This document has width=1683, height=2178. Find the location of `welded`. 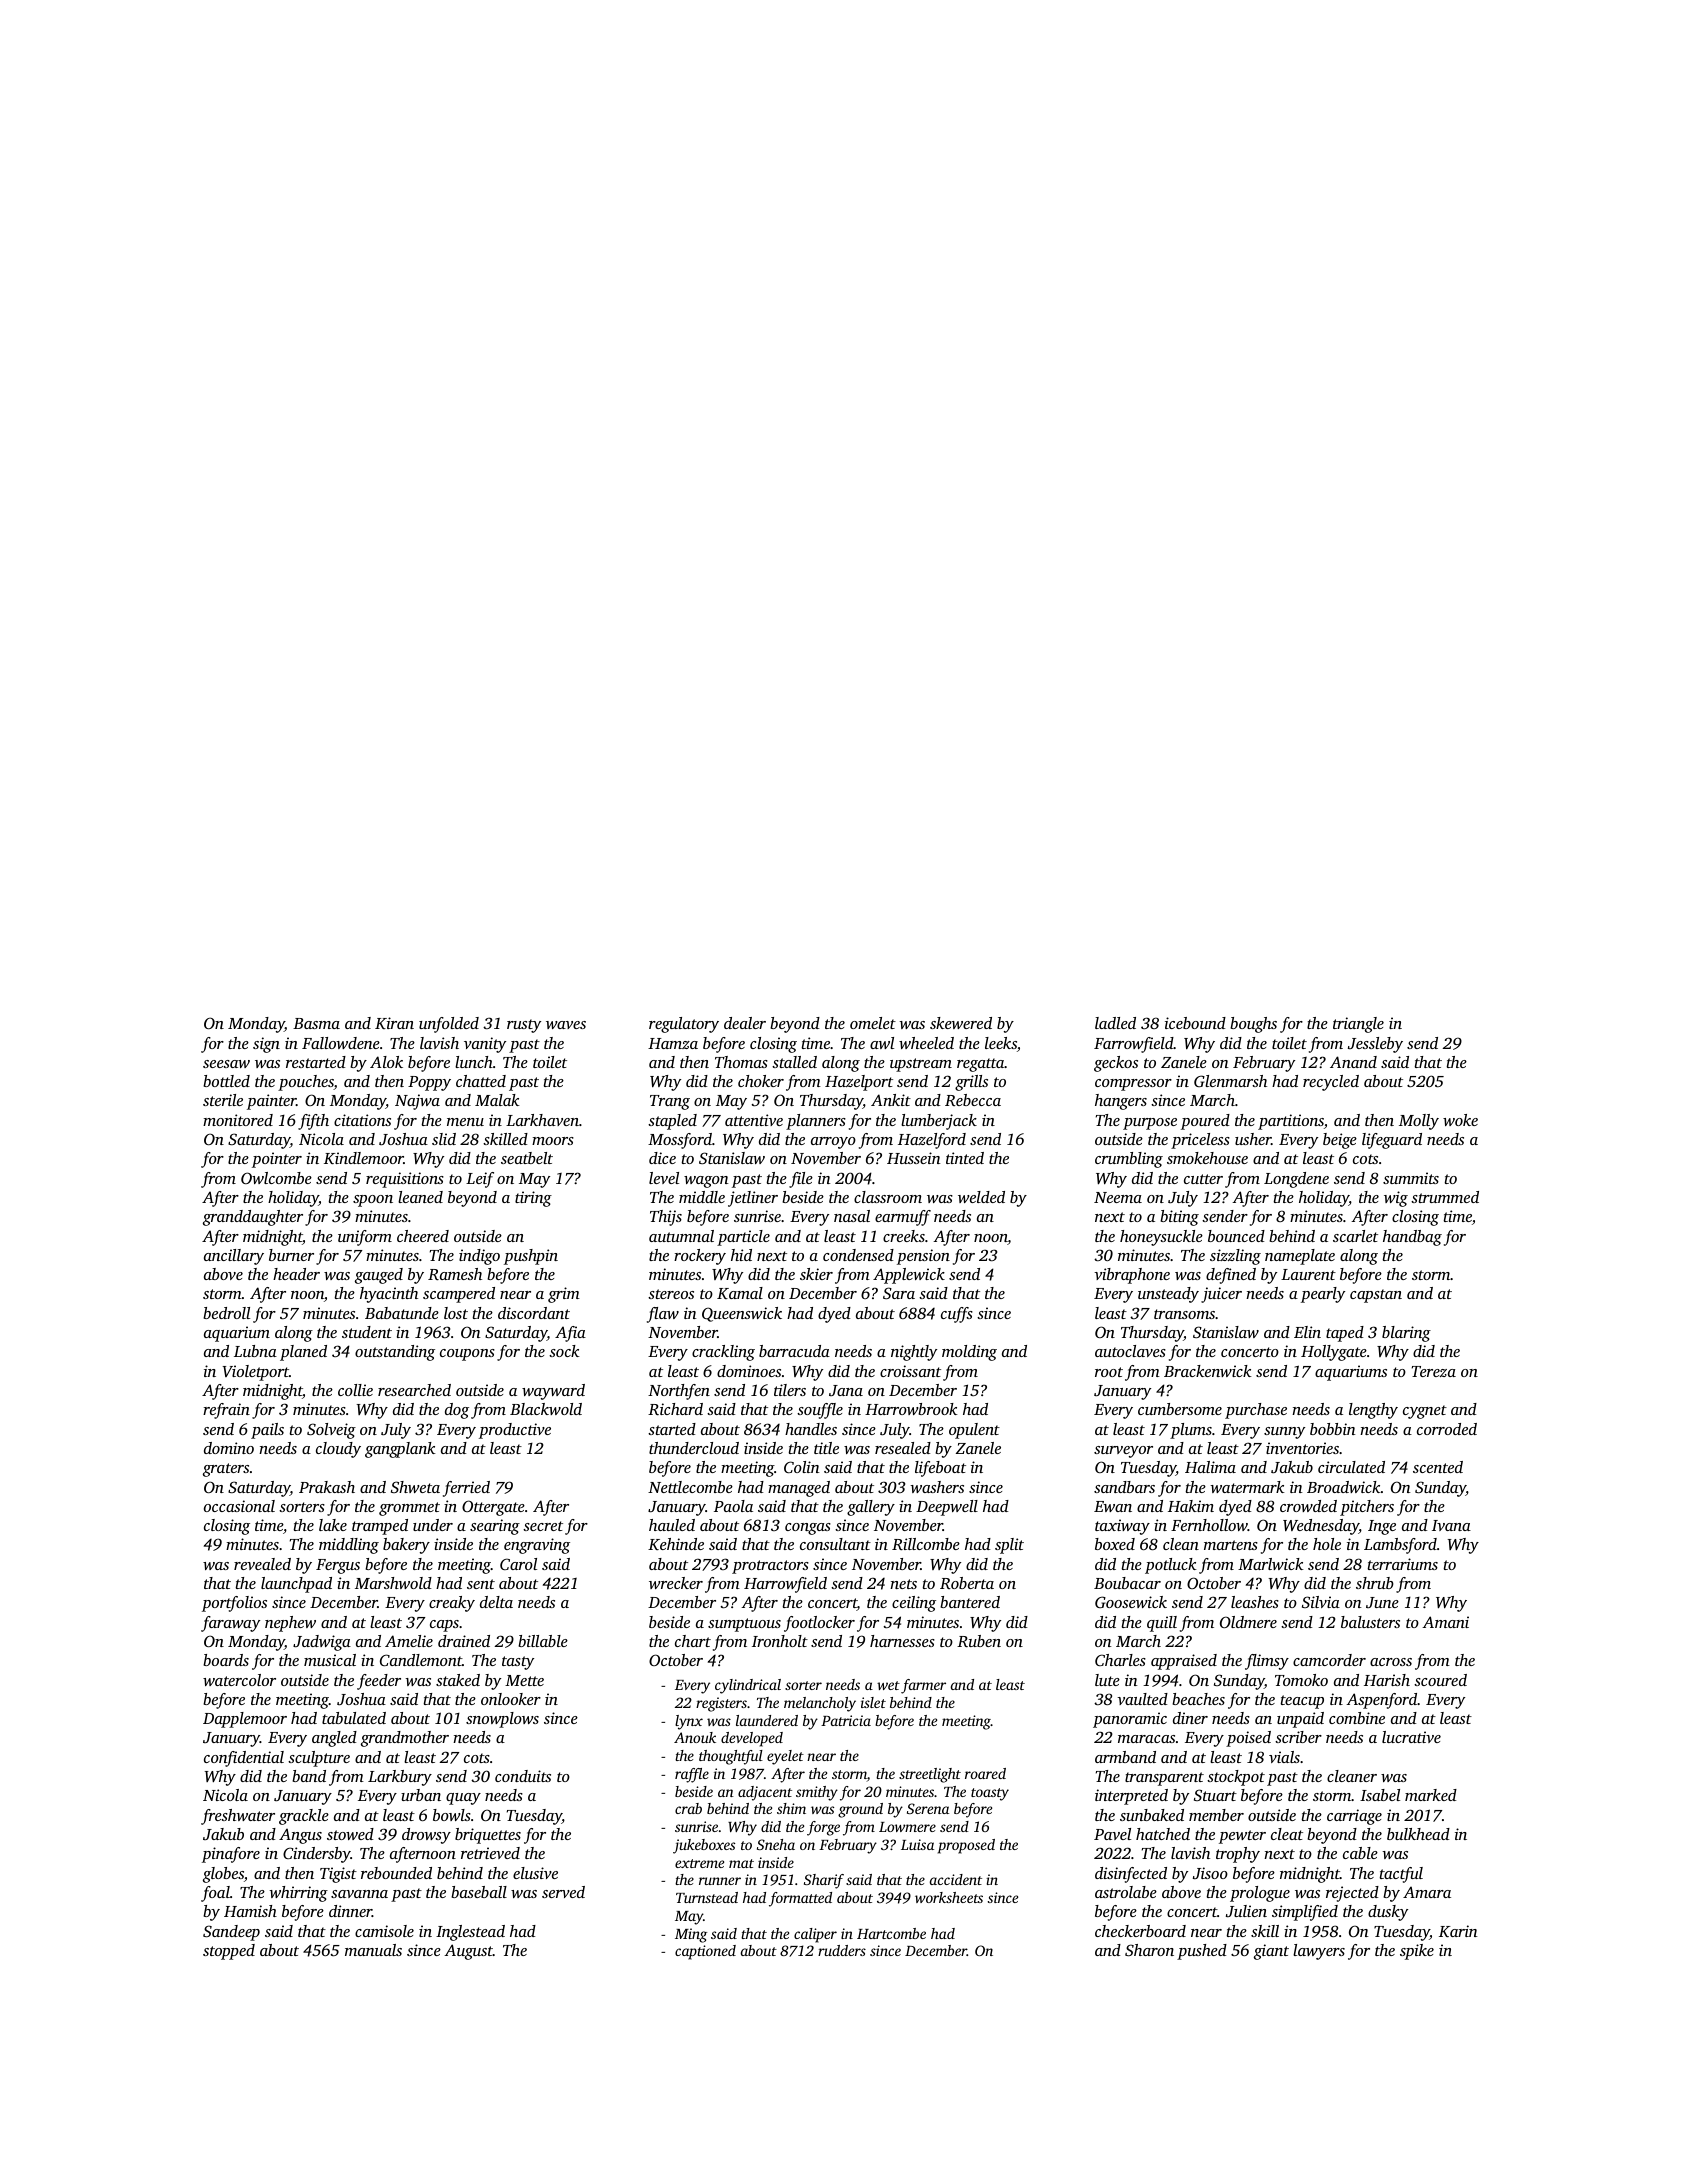

welded is located at coordinates (981, 1197).
